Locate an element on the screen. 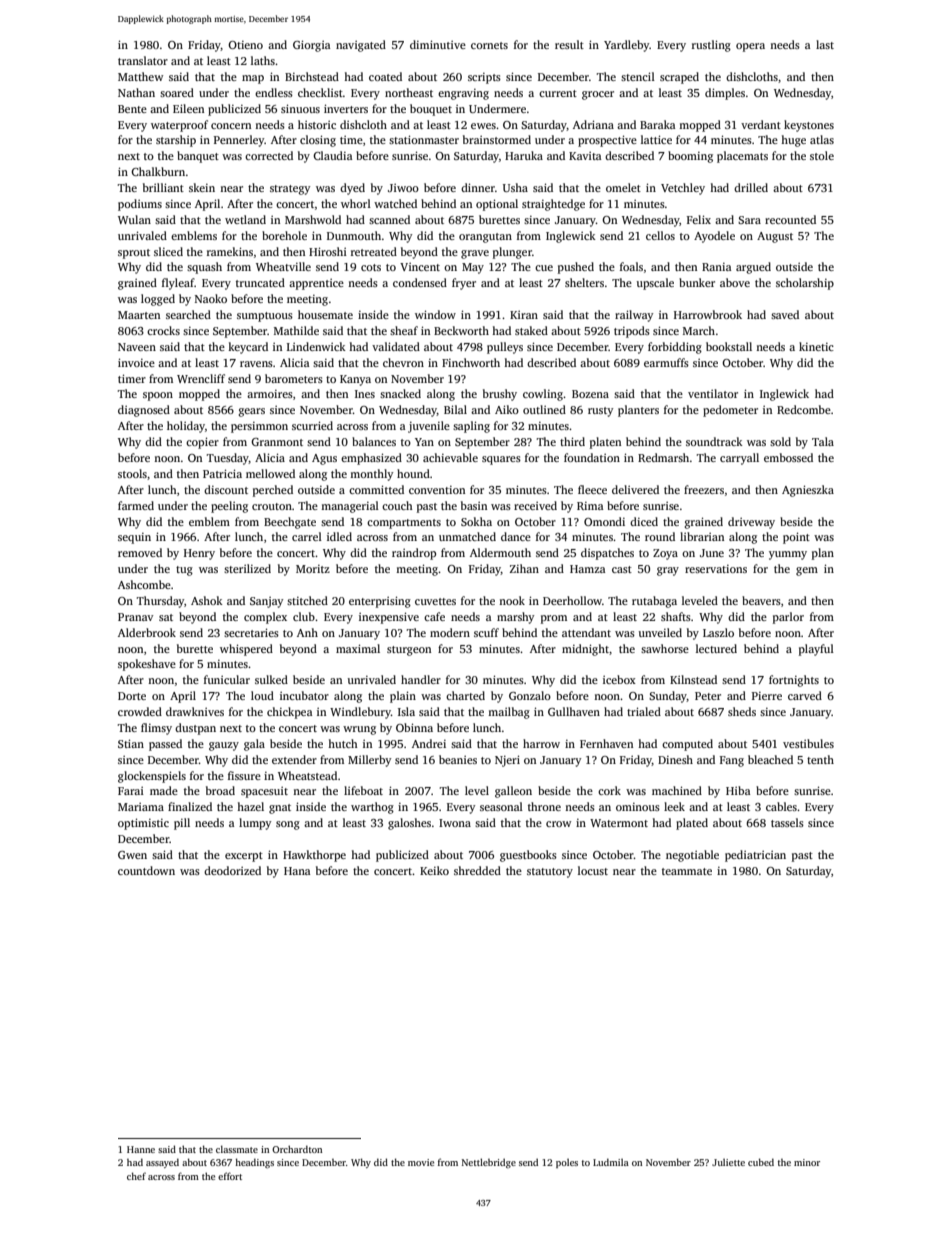 The image size is (952, 1233). last is located at coordinates (825, 44).
